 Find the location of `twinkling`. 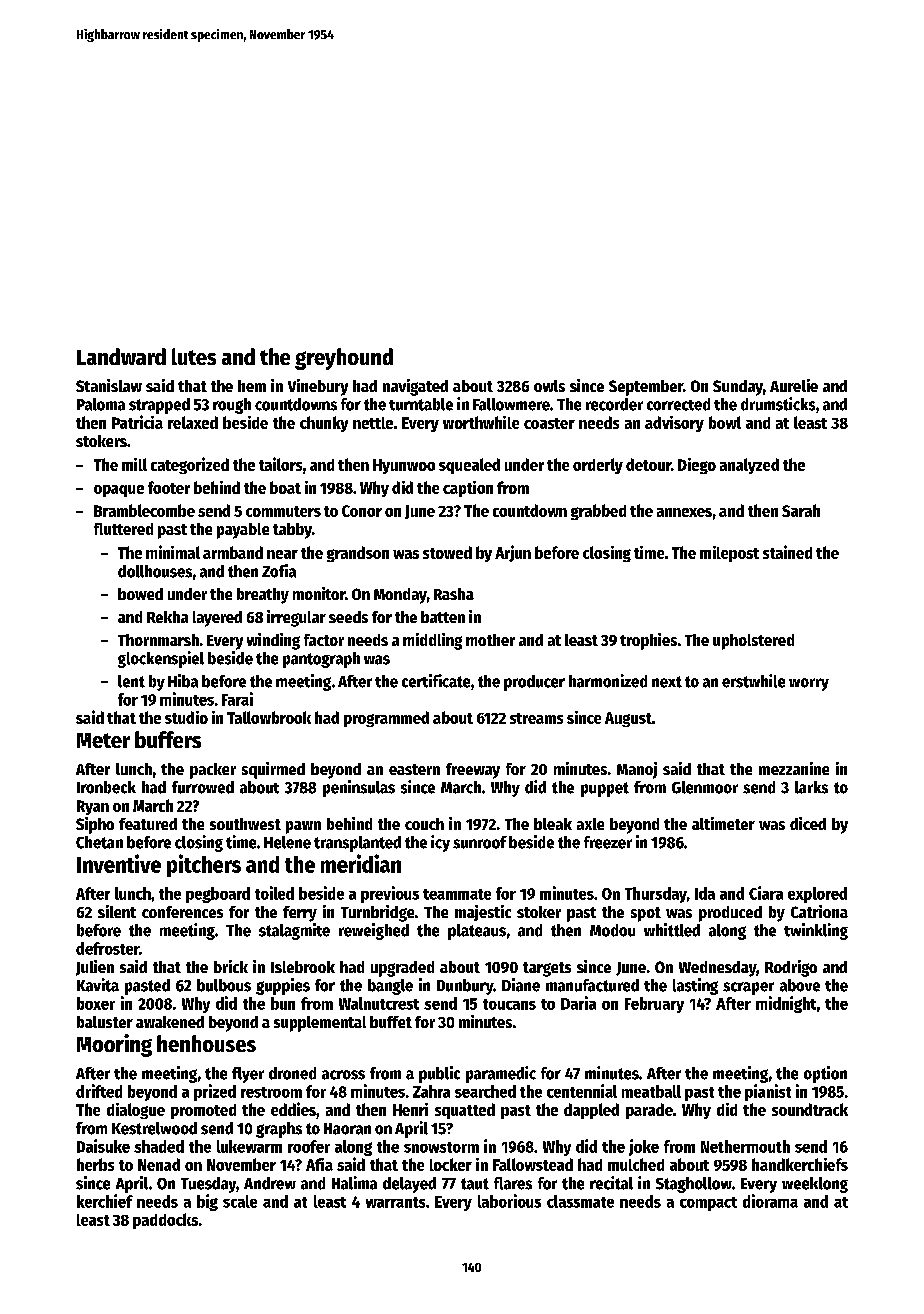

twinkling is located at coordinates (816, 931).
